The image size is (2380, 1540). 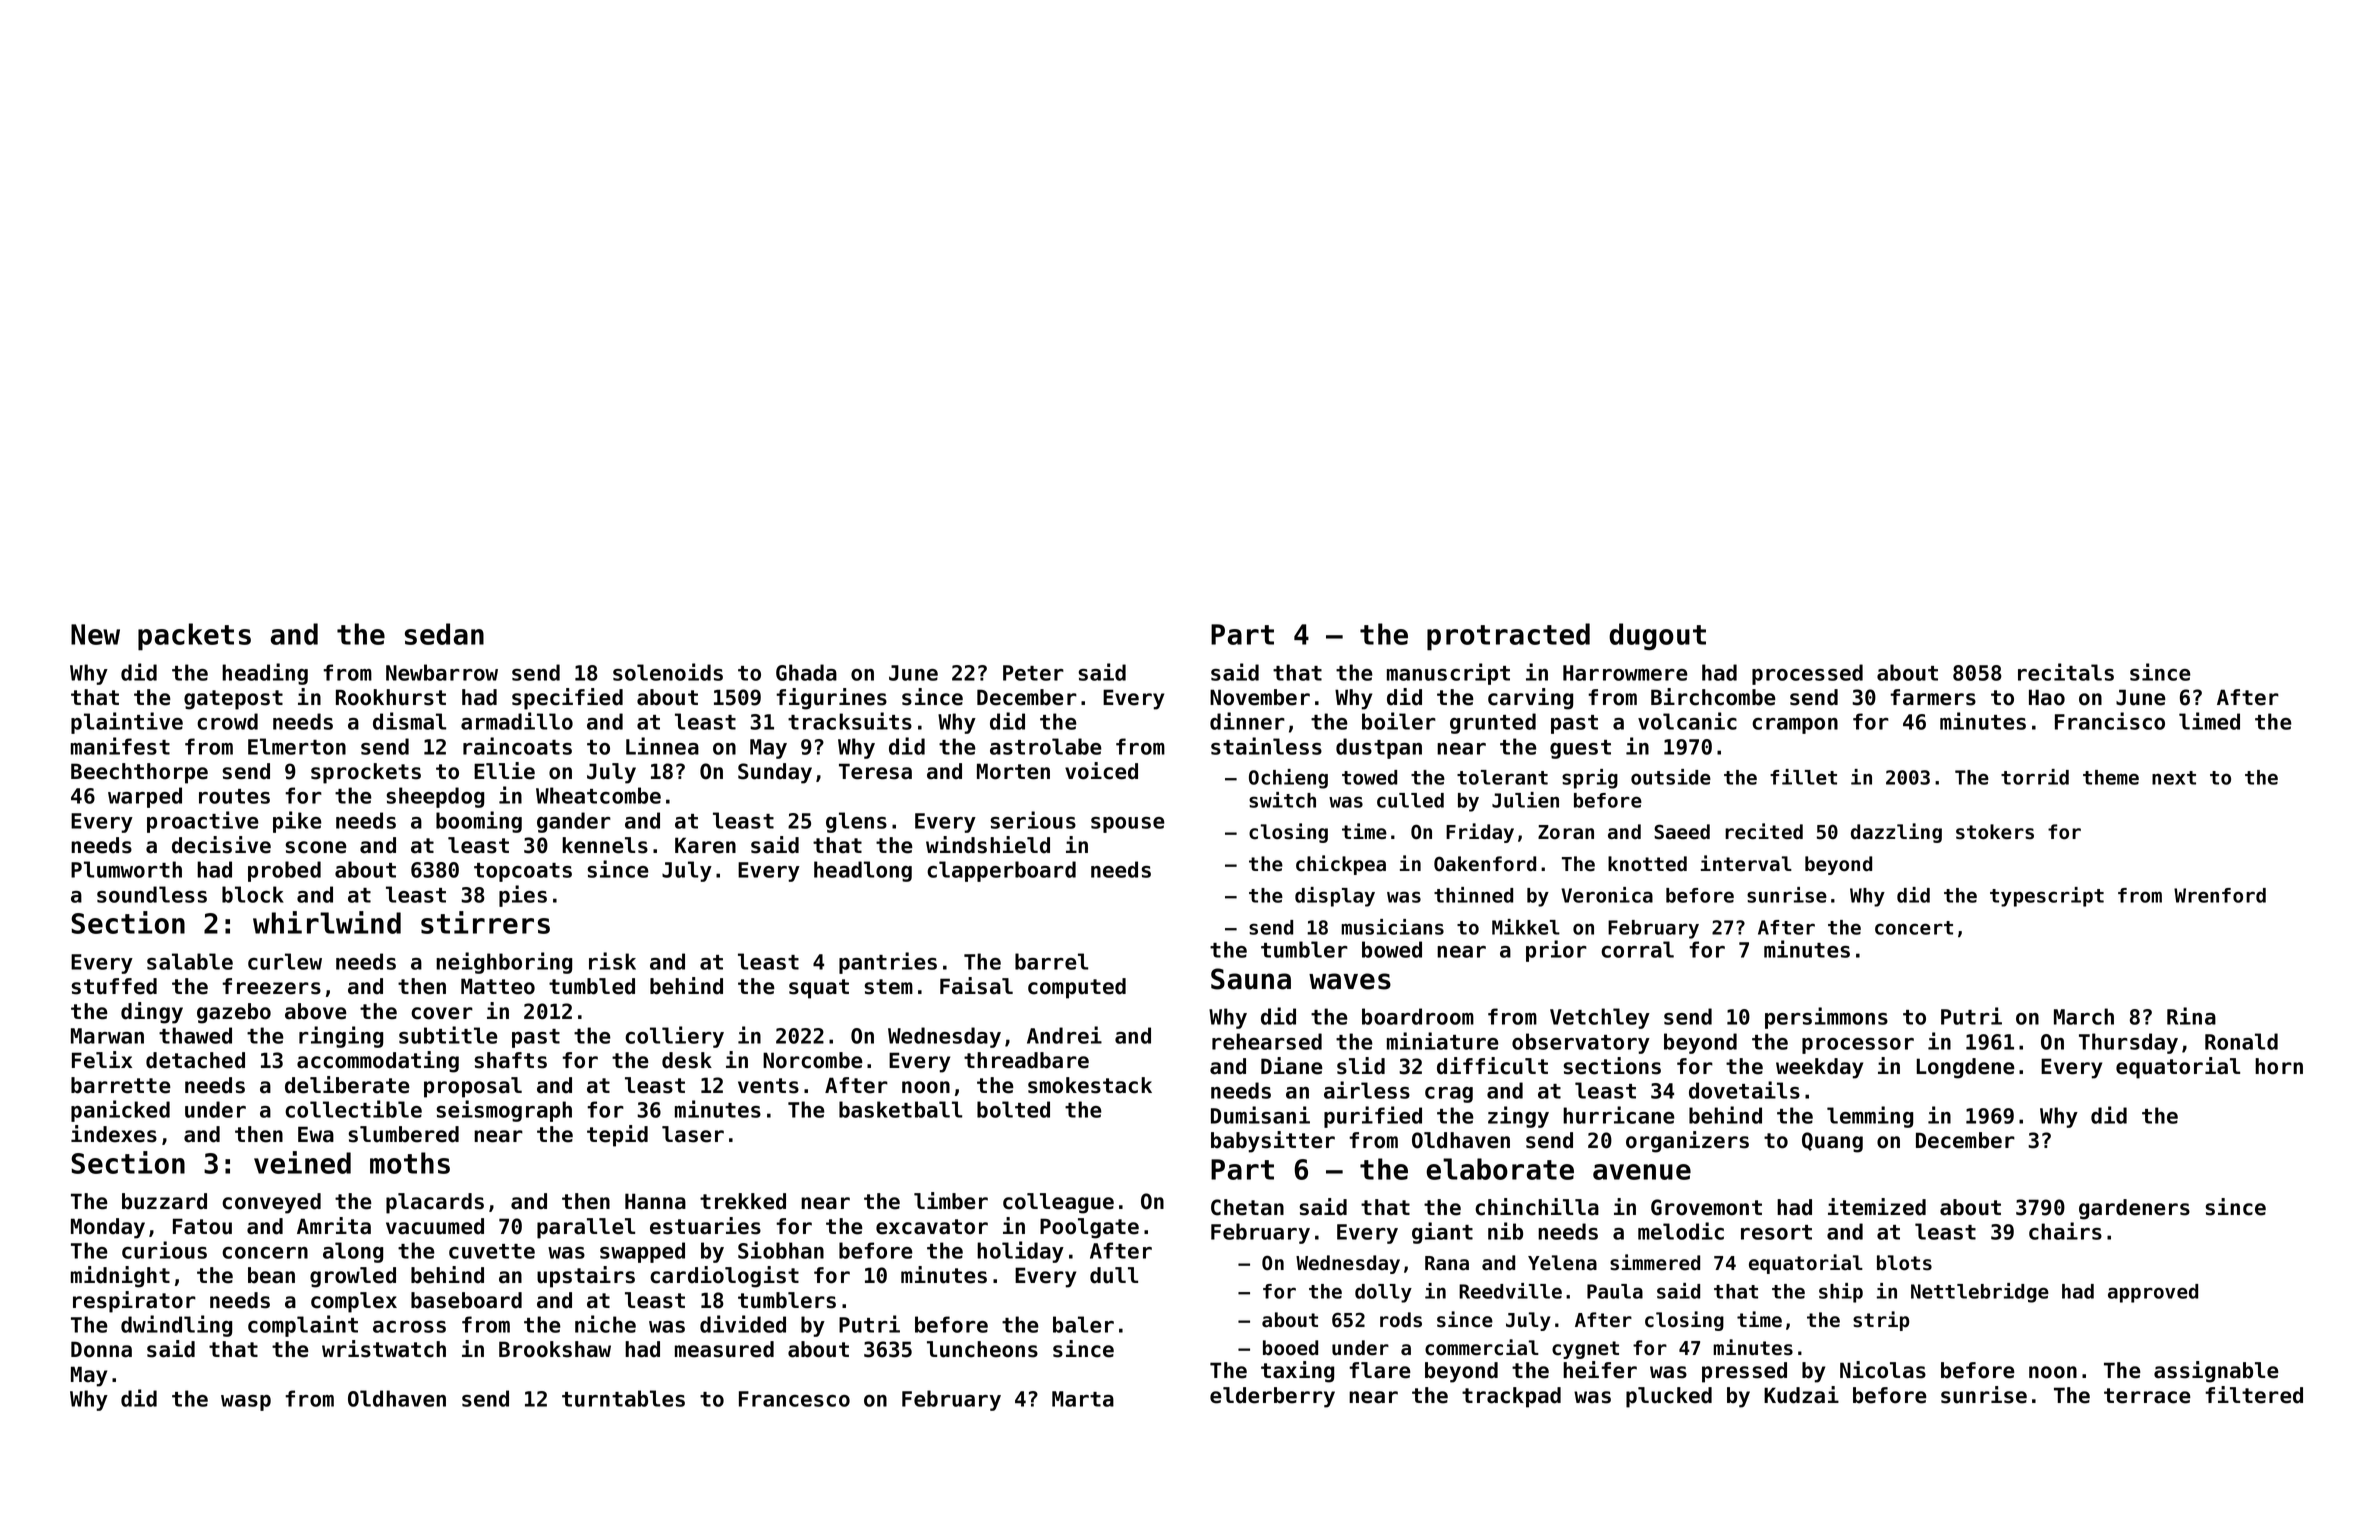 What do you see at coordinates (1001, 871) in the screenshot?
I see `clapperboard` at bounding box center [1001, 871].
